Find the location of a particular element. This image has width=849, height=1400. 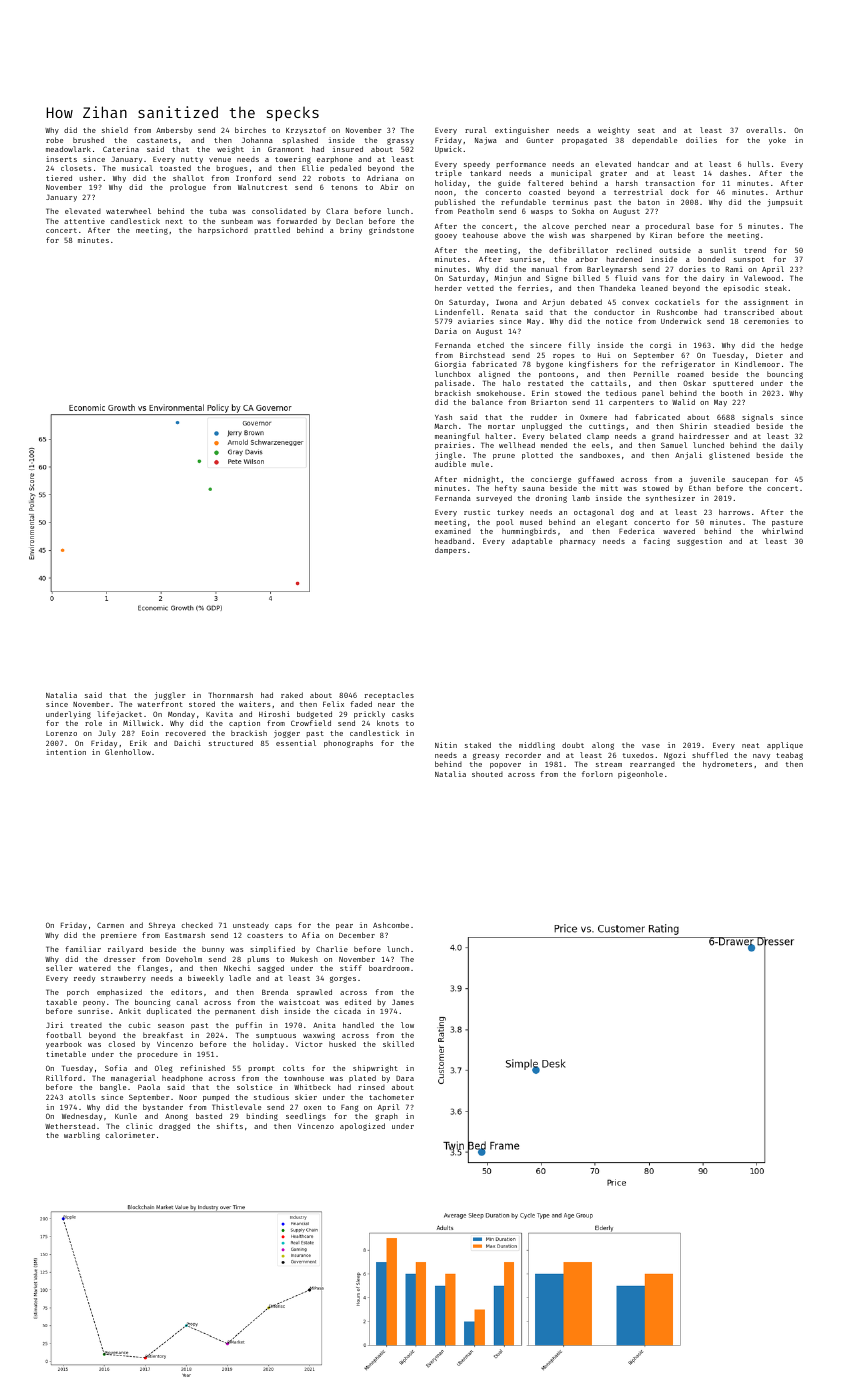

daily is located at coordinates (792, 446).
